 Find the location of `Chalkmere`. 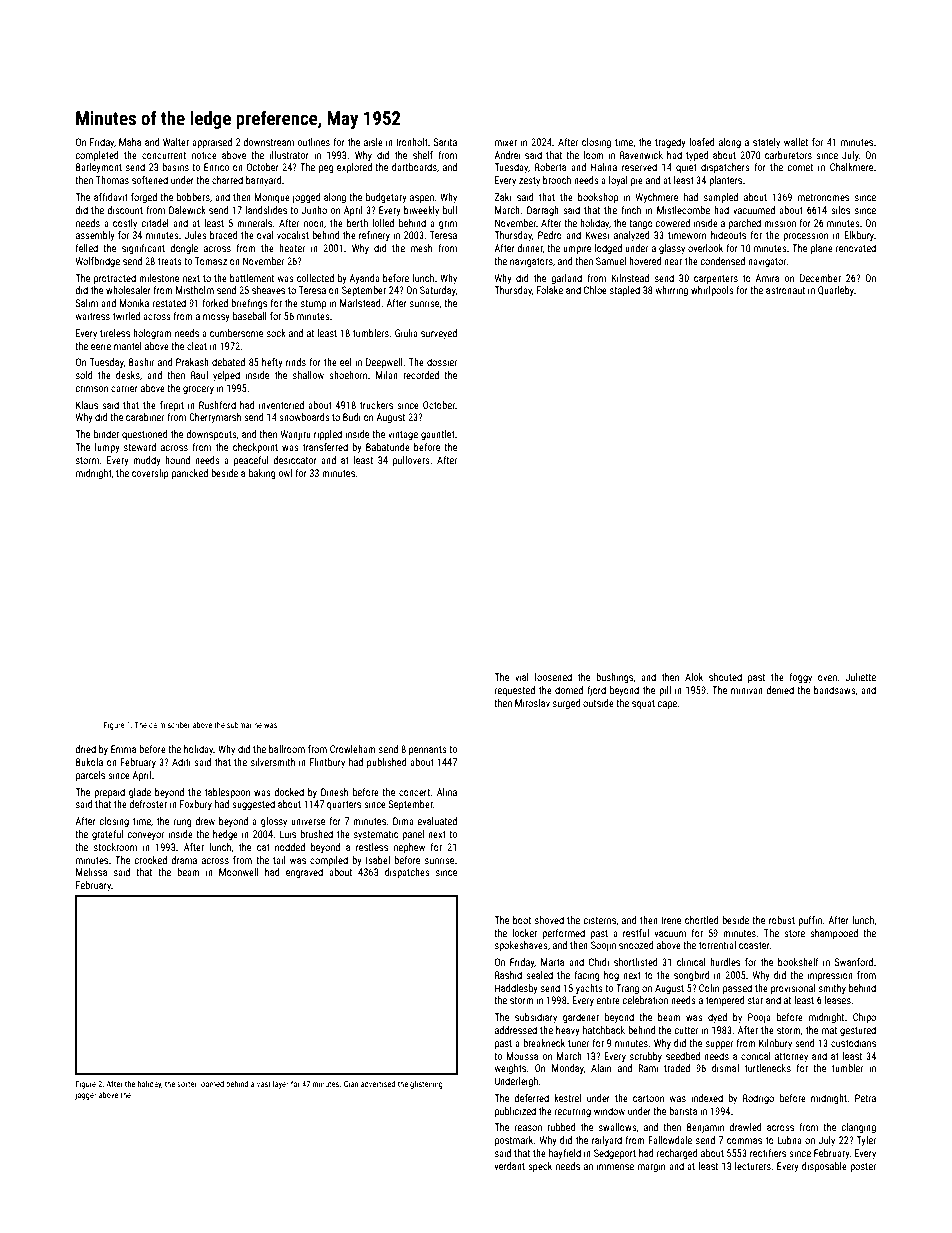

Chalkmere is located at coordinates (851, 167).
